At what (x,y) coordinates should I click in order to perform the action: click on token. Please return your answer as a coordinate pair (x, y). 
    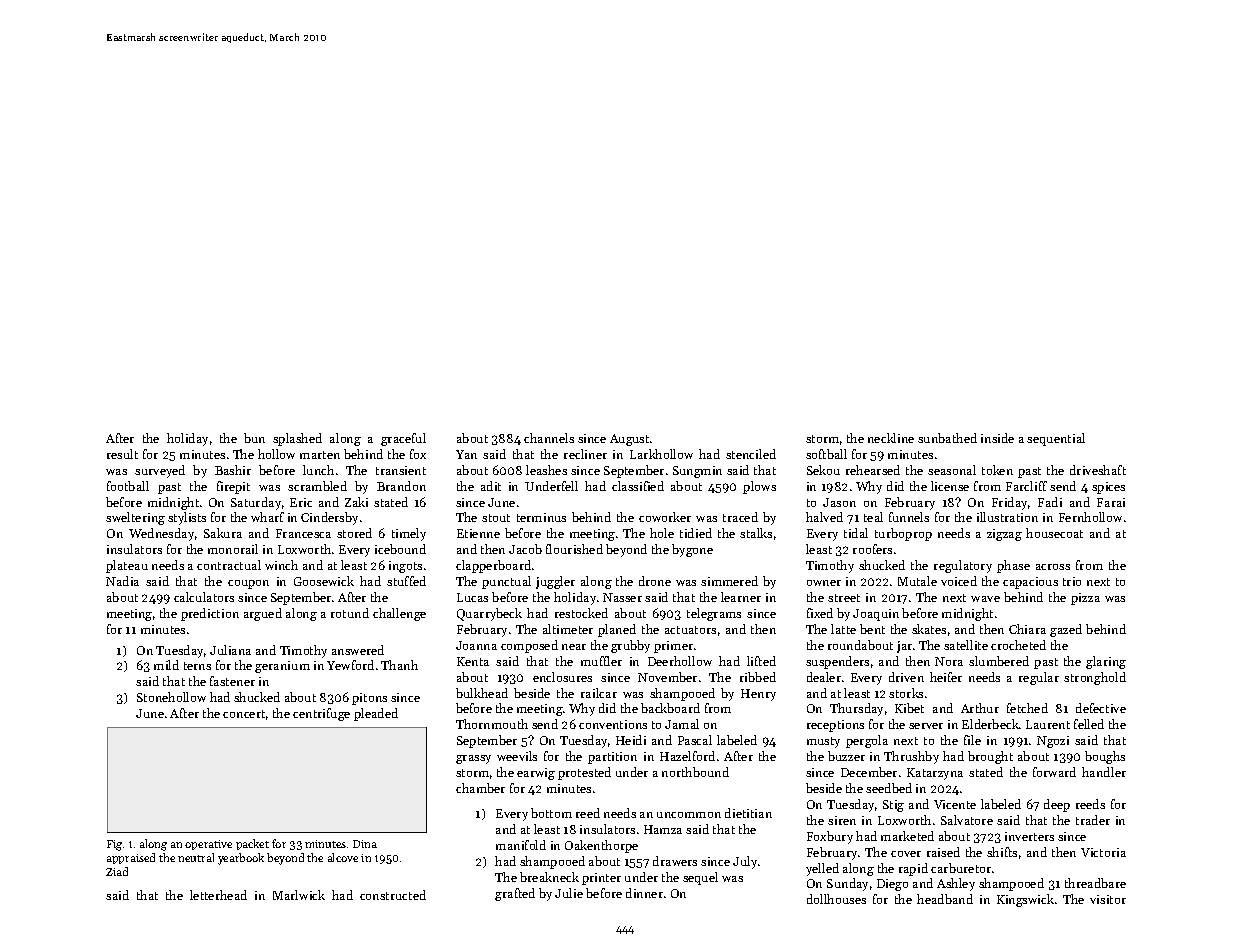
    Looking at the image, I should click on (997, 470).
